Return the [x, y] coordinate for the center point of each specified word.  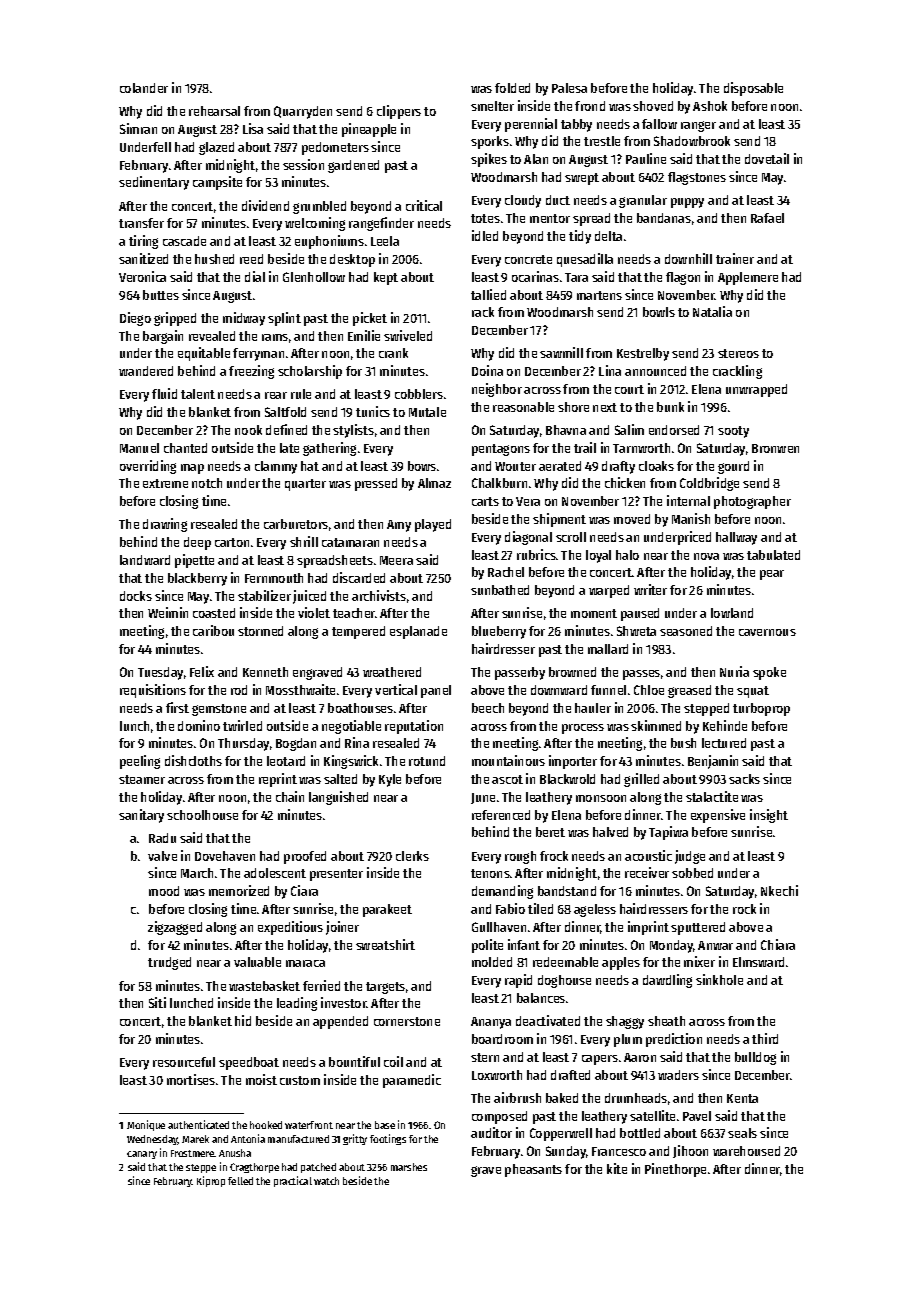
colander [144, 88]
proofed [305, 857]
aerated [560, 466]
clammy [276, 467]
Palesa [569, 88]
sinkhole [719, 979]
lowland [732, 613]
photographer [752, 502]
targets [385, 988]
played [433, 525]
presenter [336, 875]
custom [300, 1080]
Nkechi [779, 890]
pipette [194, 561]
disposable [753, 89]
